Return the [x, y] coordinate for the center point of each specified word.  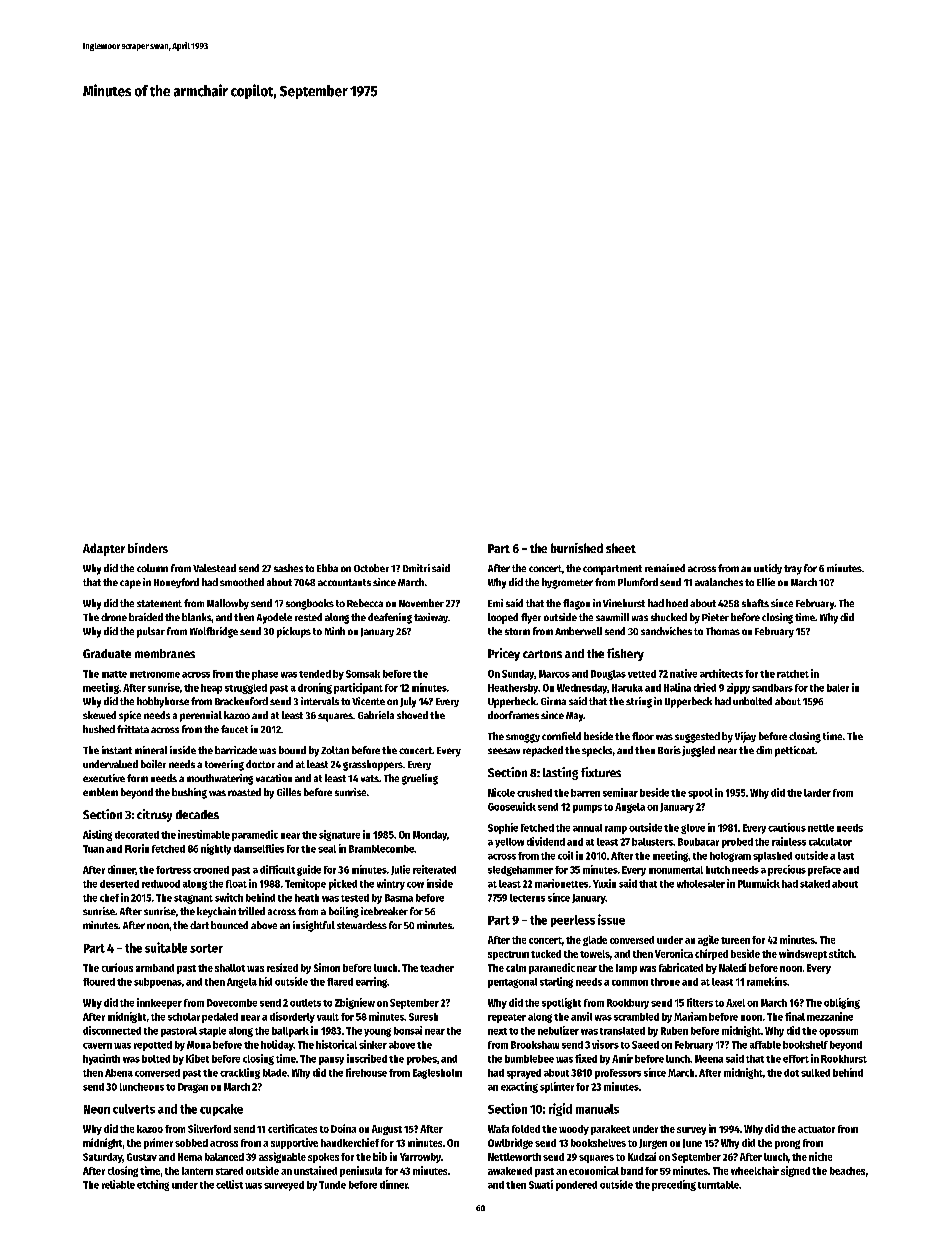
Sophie [503, 828]
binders [148, 548]
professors [618, 1074]
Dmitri [416, 568]
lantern [197, 1171]
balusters [652, 842]
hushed [99, 729]
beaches [847, 1171]
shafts [755, 603]
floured [99, 982]
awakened [510, 1171]
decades [197, 814]
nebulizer [558, 1030]
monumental [676, 870]
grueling [420, 779]
